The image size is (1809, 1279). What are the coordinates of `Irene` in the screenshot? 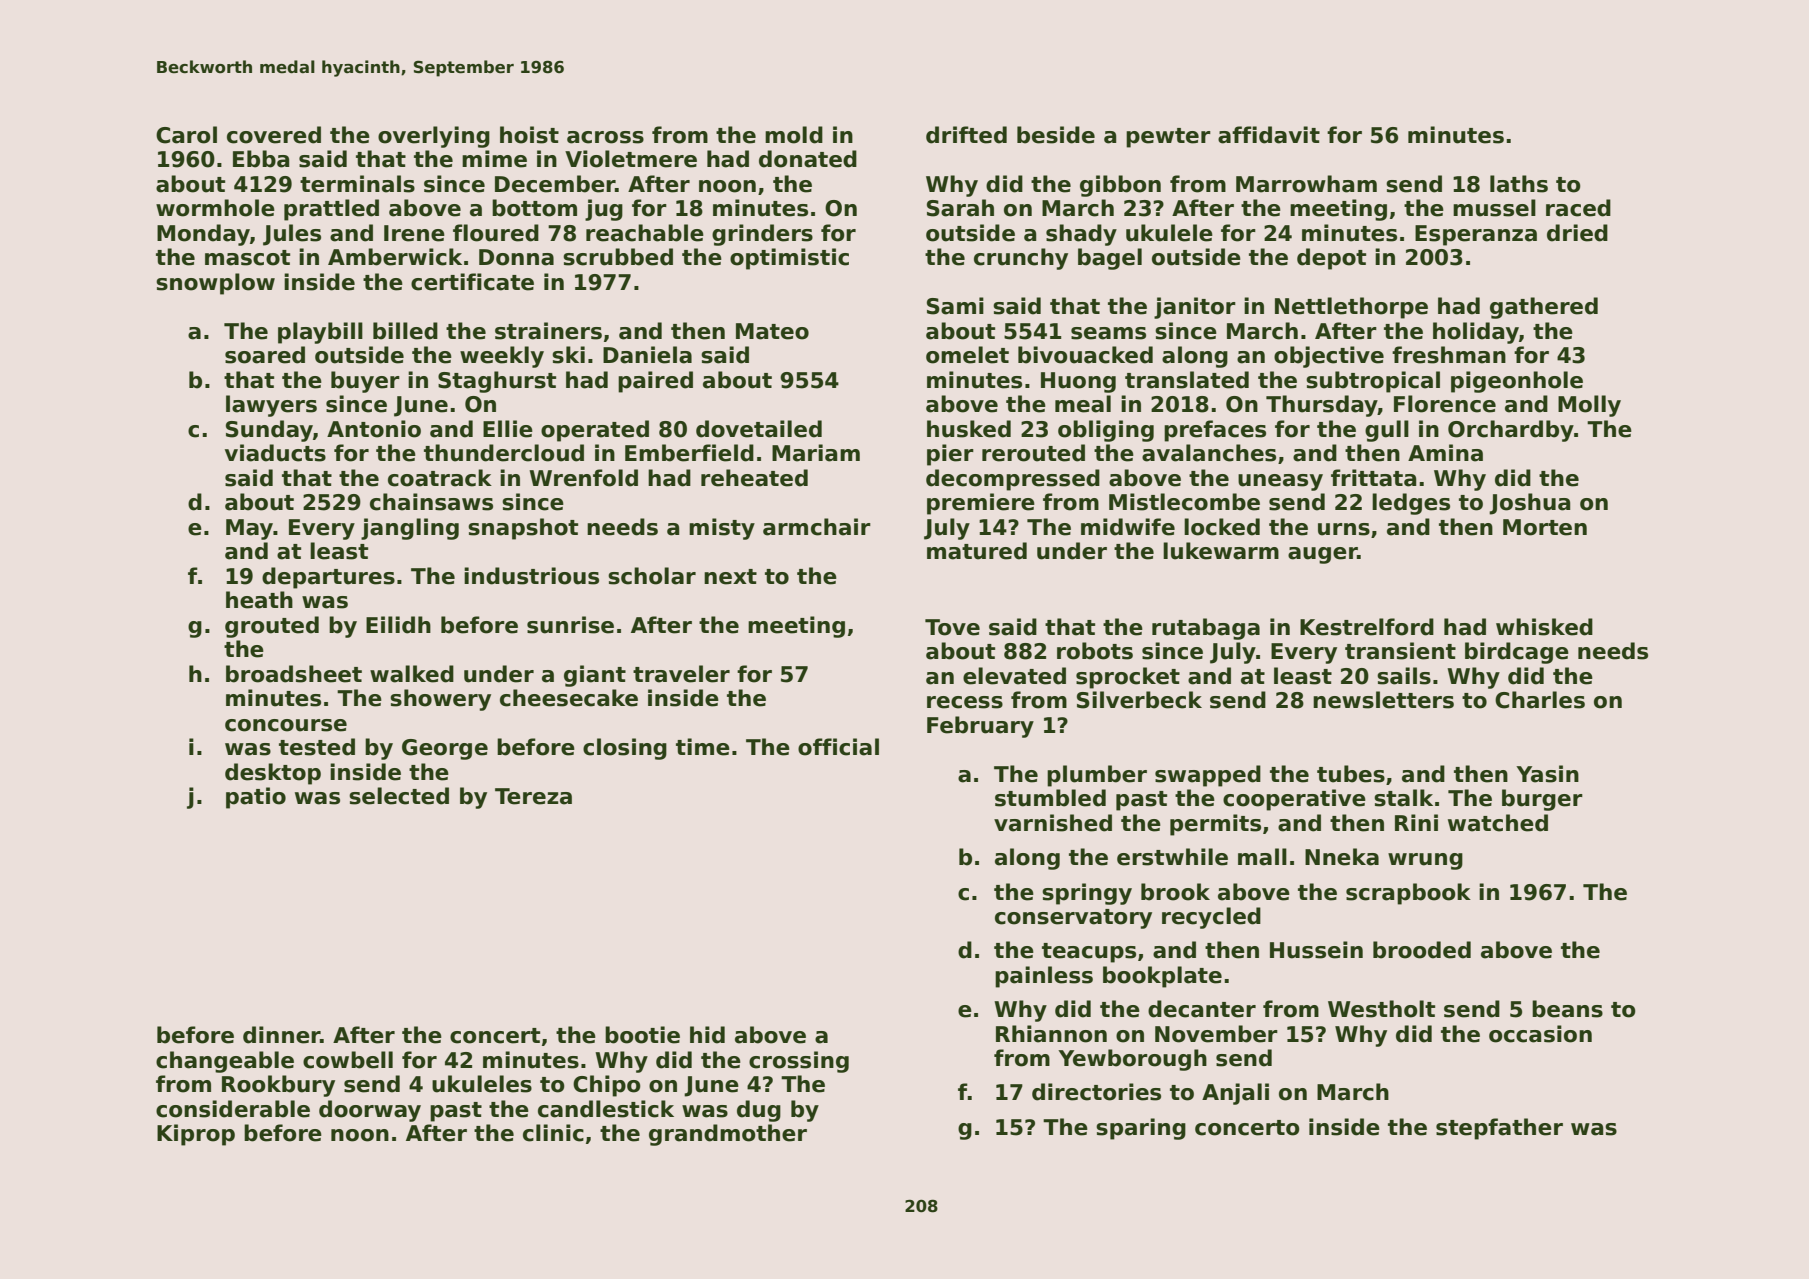 It's located at (414, 233).
